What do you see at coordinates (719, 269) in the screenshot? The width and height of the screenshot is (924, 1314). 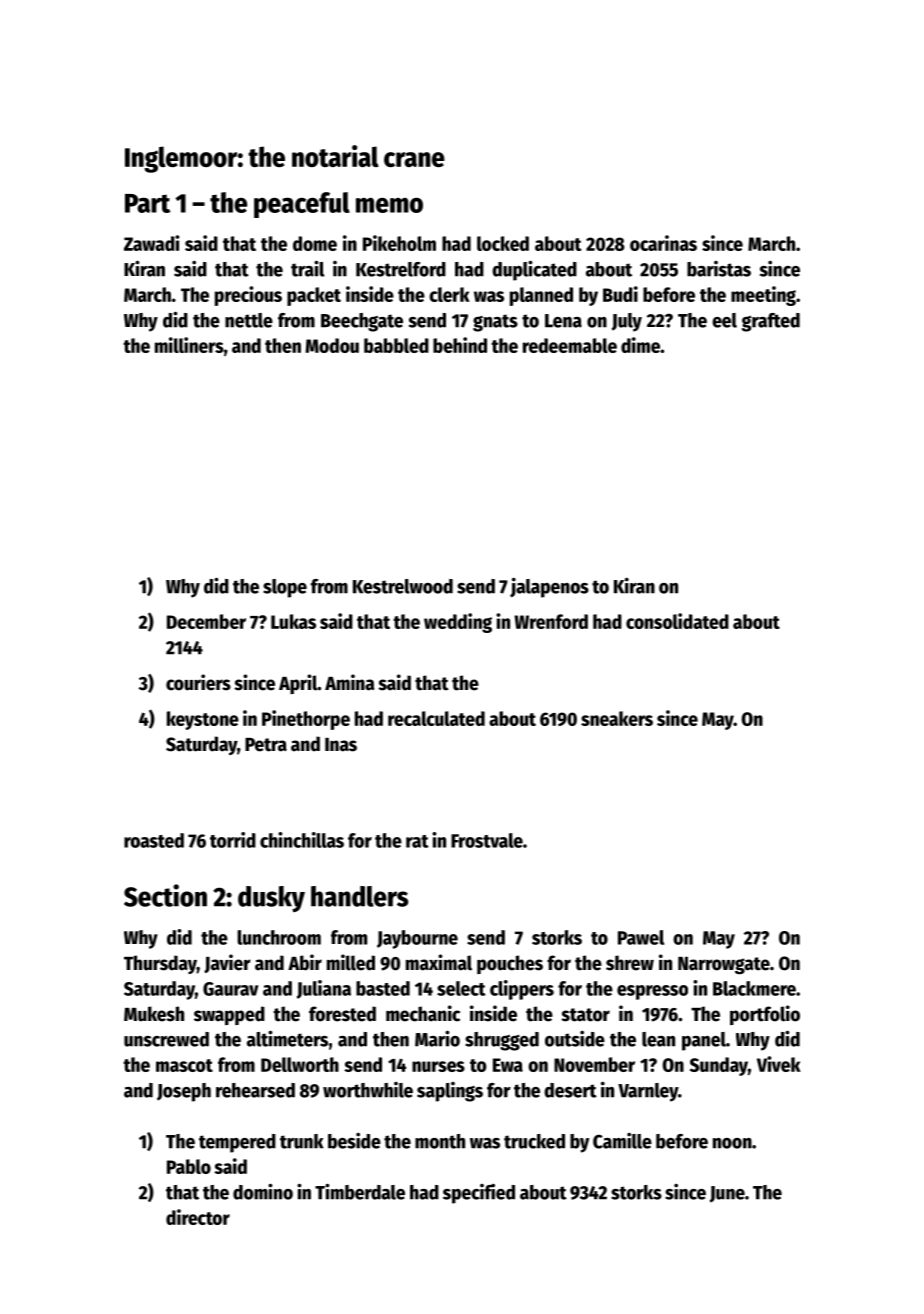 I see `baristas` at bounding box center [719, 269].
